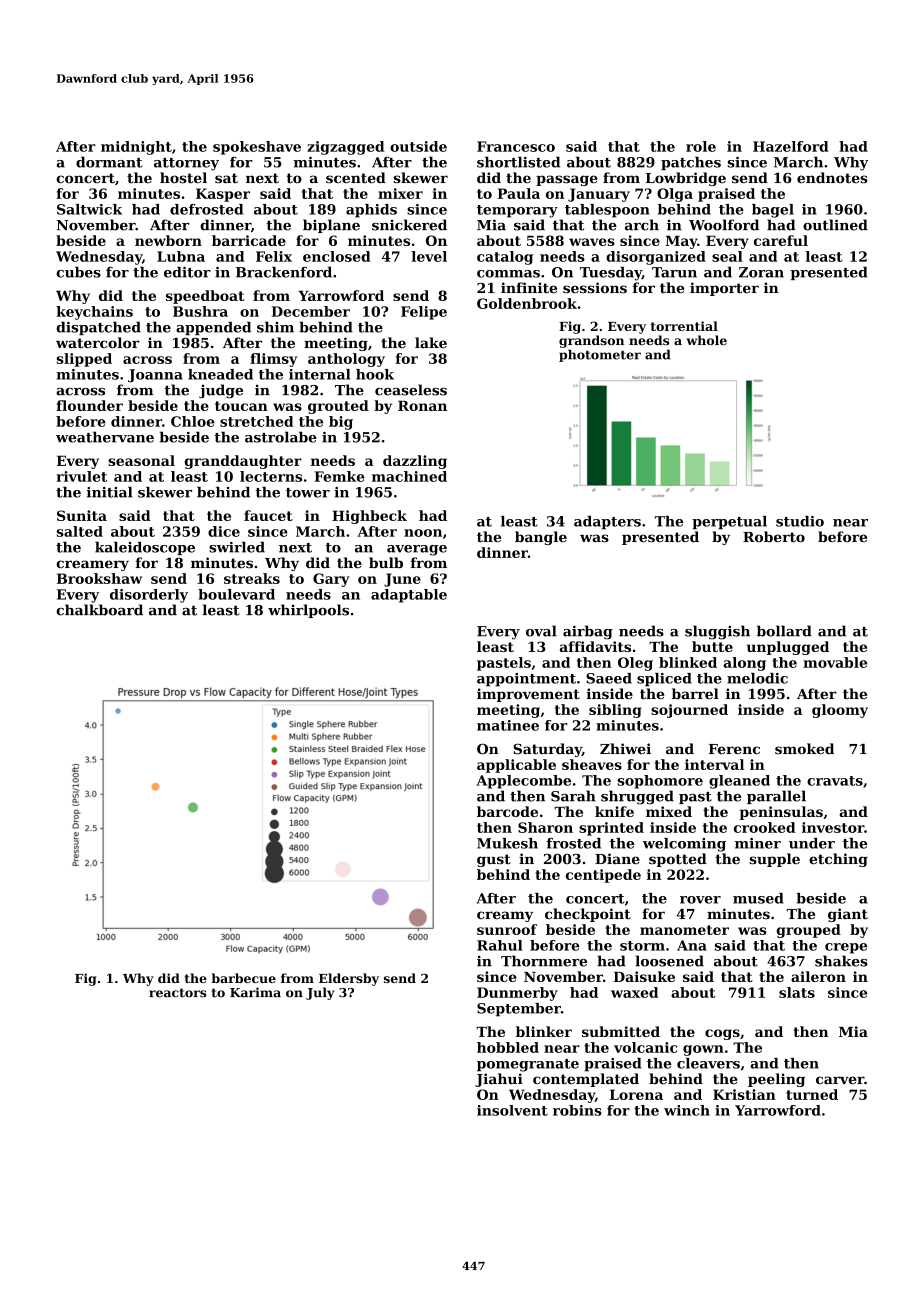 The height and width of the screenshot is (1314, 924). What do you see at coordinates (499, 1080) in the screenshot?
I see `Jiahui` at bounding box center [499, 1080].
